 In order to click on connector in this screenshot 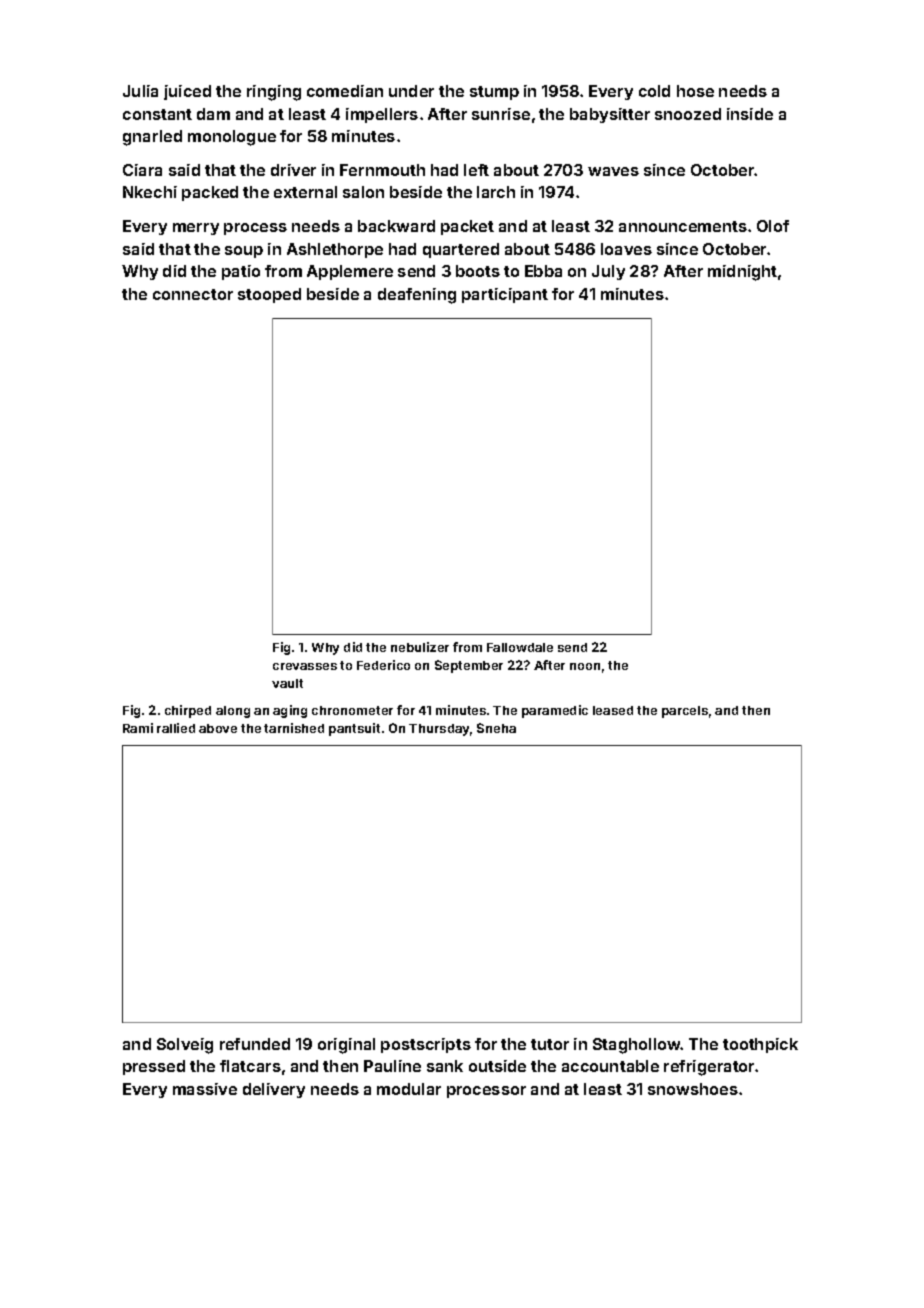, I will do `click(193, 294)`.
